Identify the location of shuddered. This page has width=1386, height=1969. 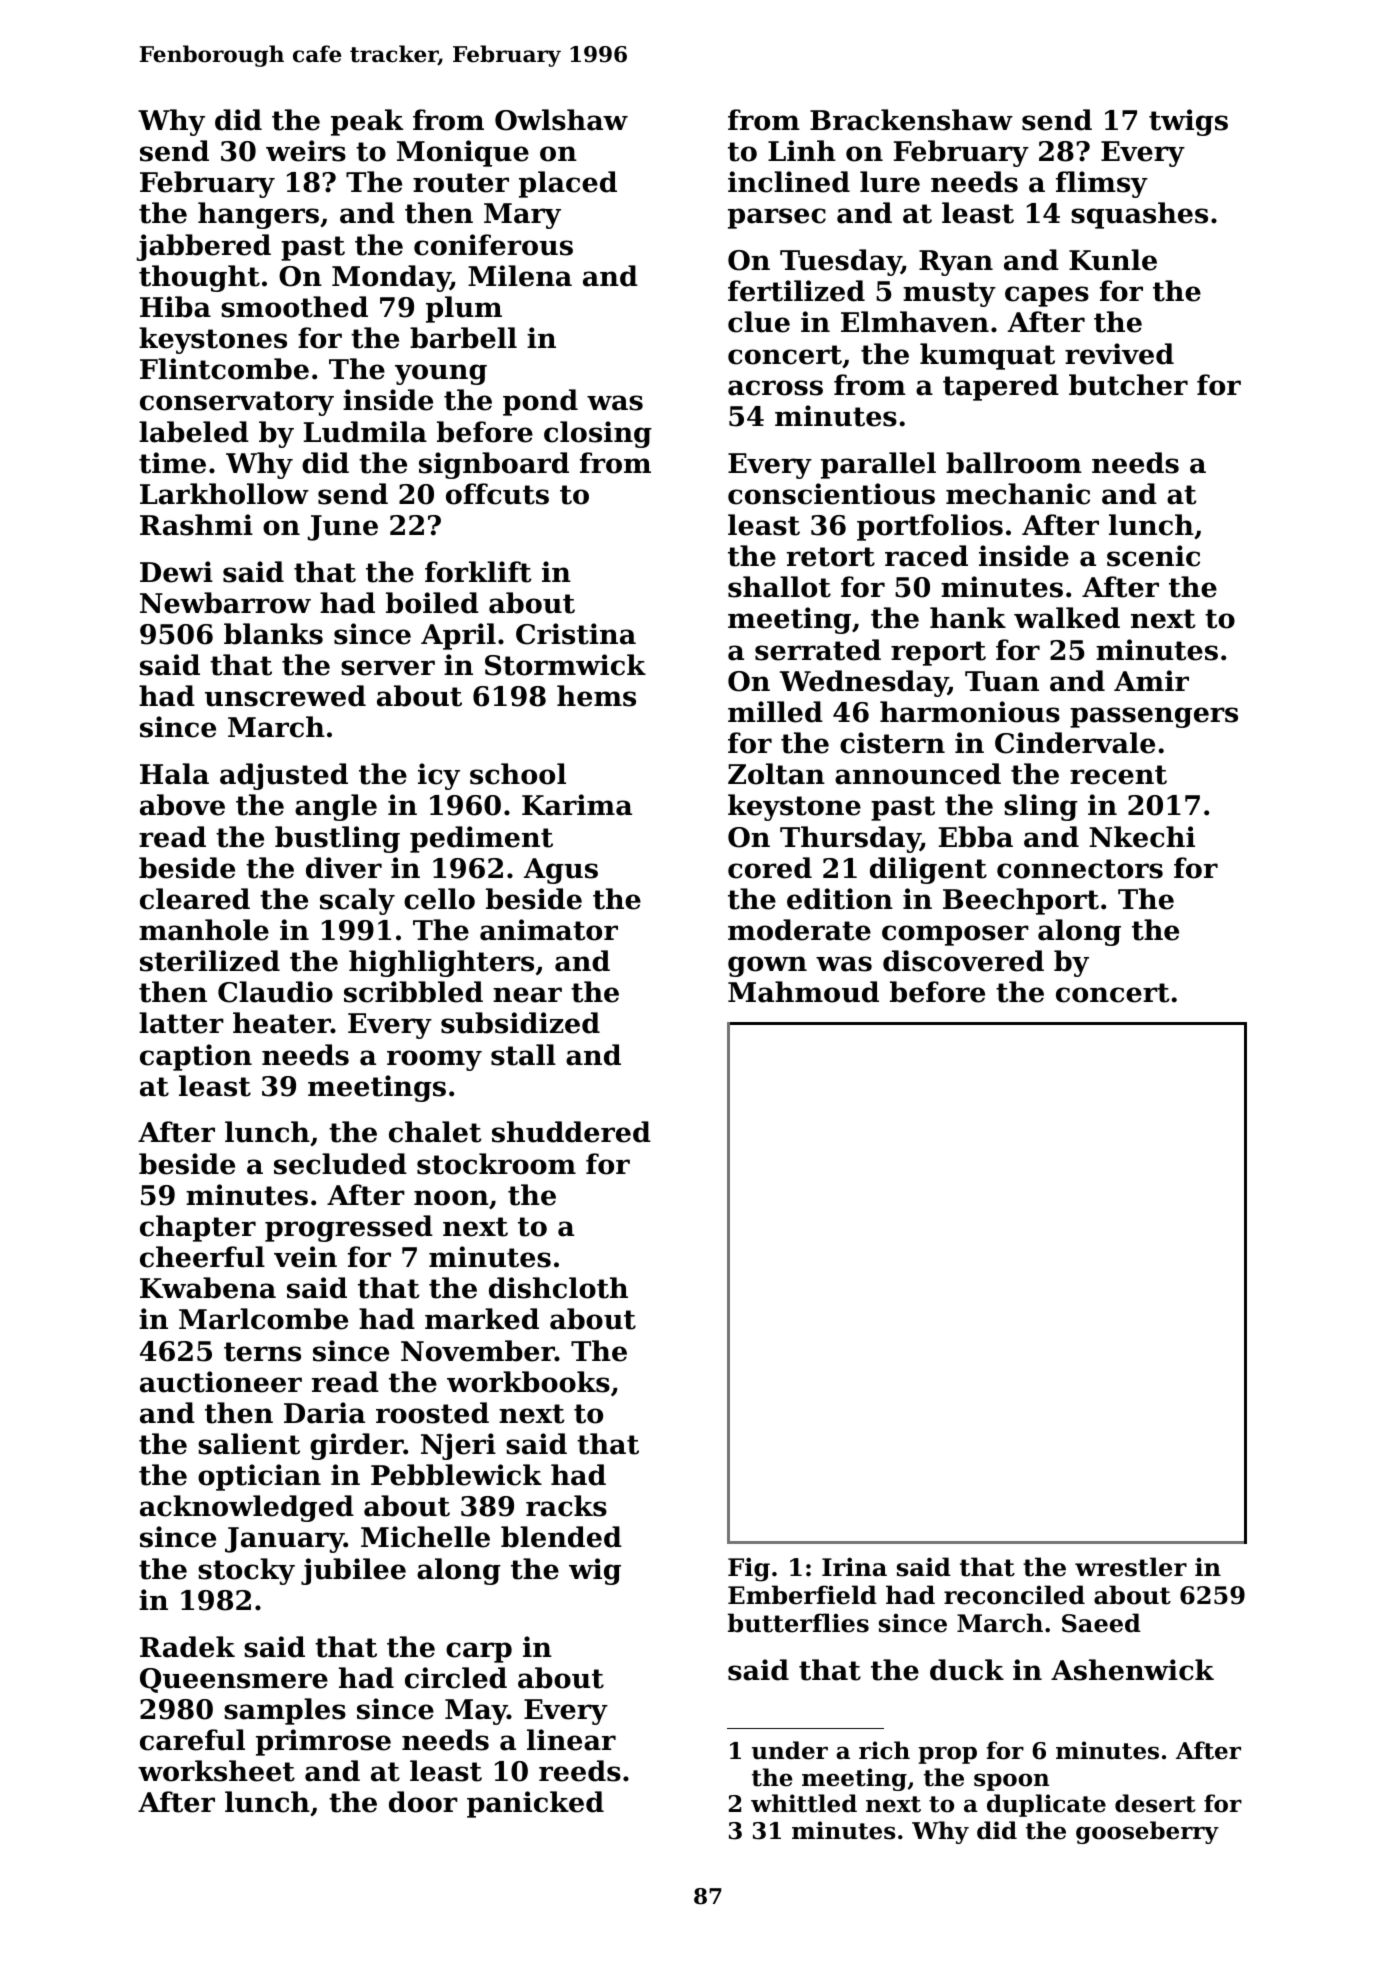
(571, 1132).
